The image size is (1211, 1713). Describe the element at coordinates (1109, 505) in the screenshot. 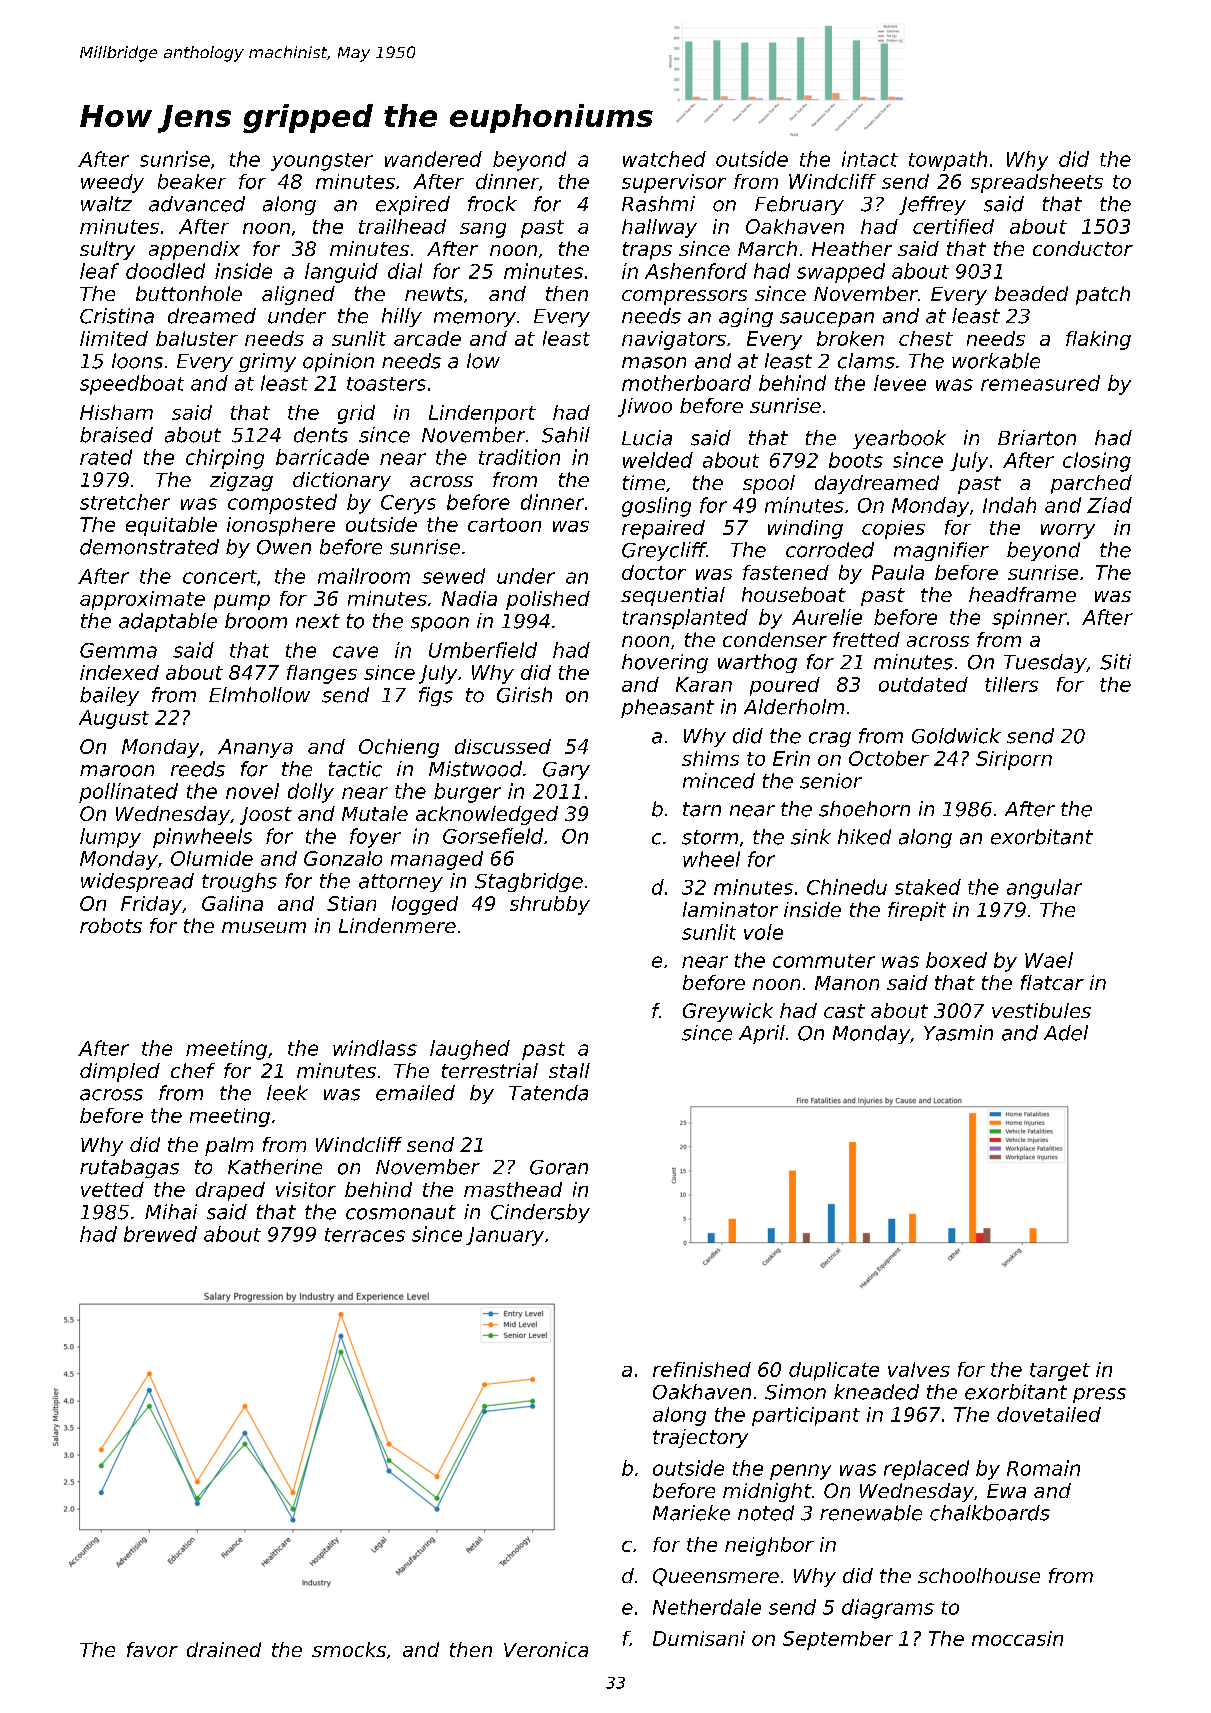

I see `Ziad` at that location.
